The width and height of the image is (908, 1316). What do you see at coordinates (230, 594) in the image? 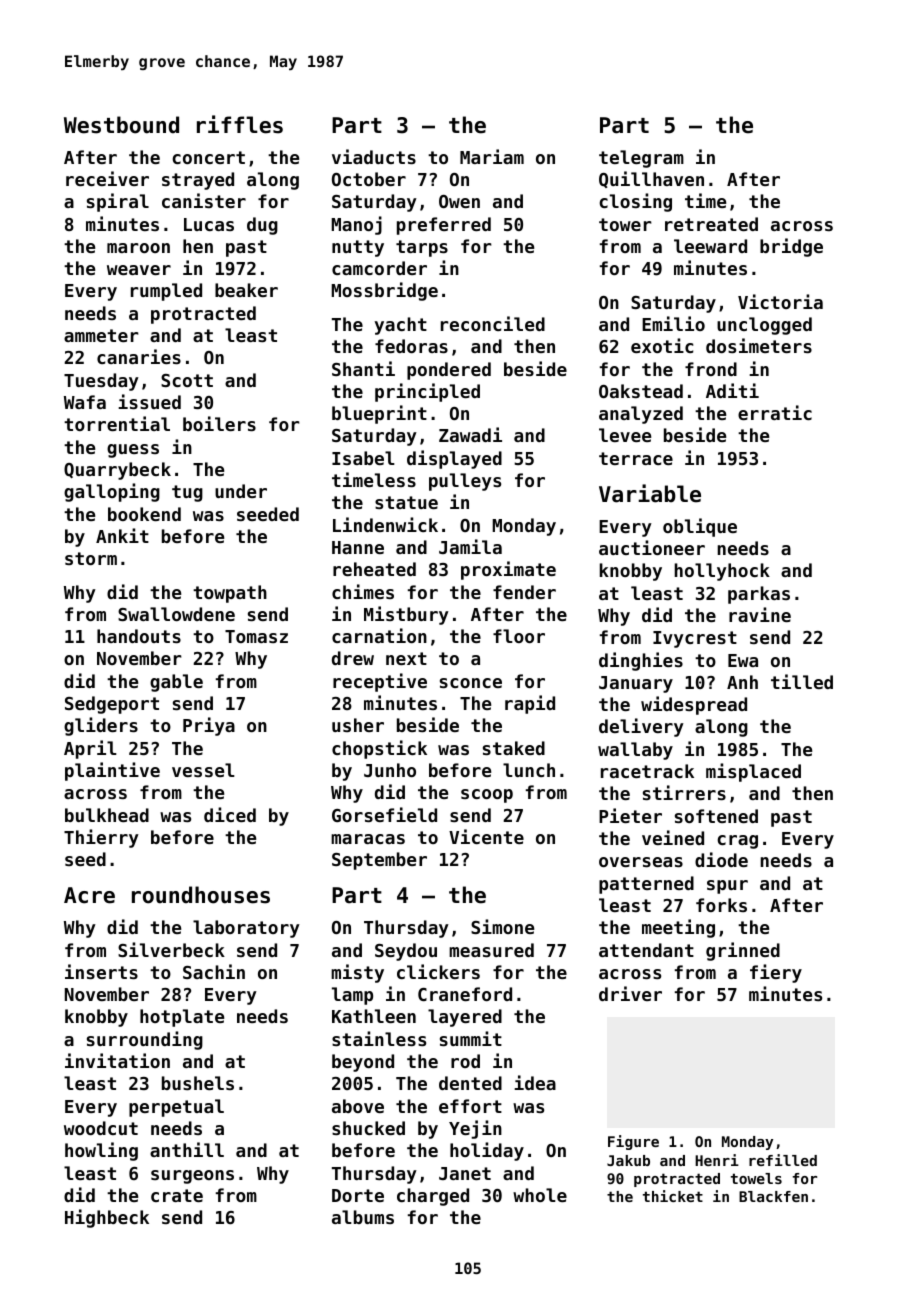
I see `towpath` at bounding box center [230, 594].
